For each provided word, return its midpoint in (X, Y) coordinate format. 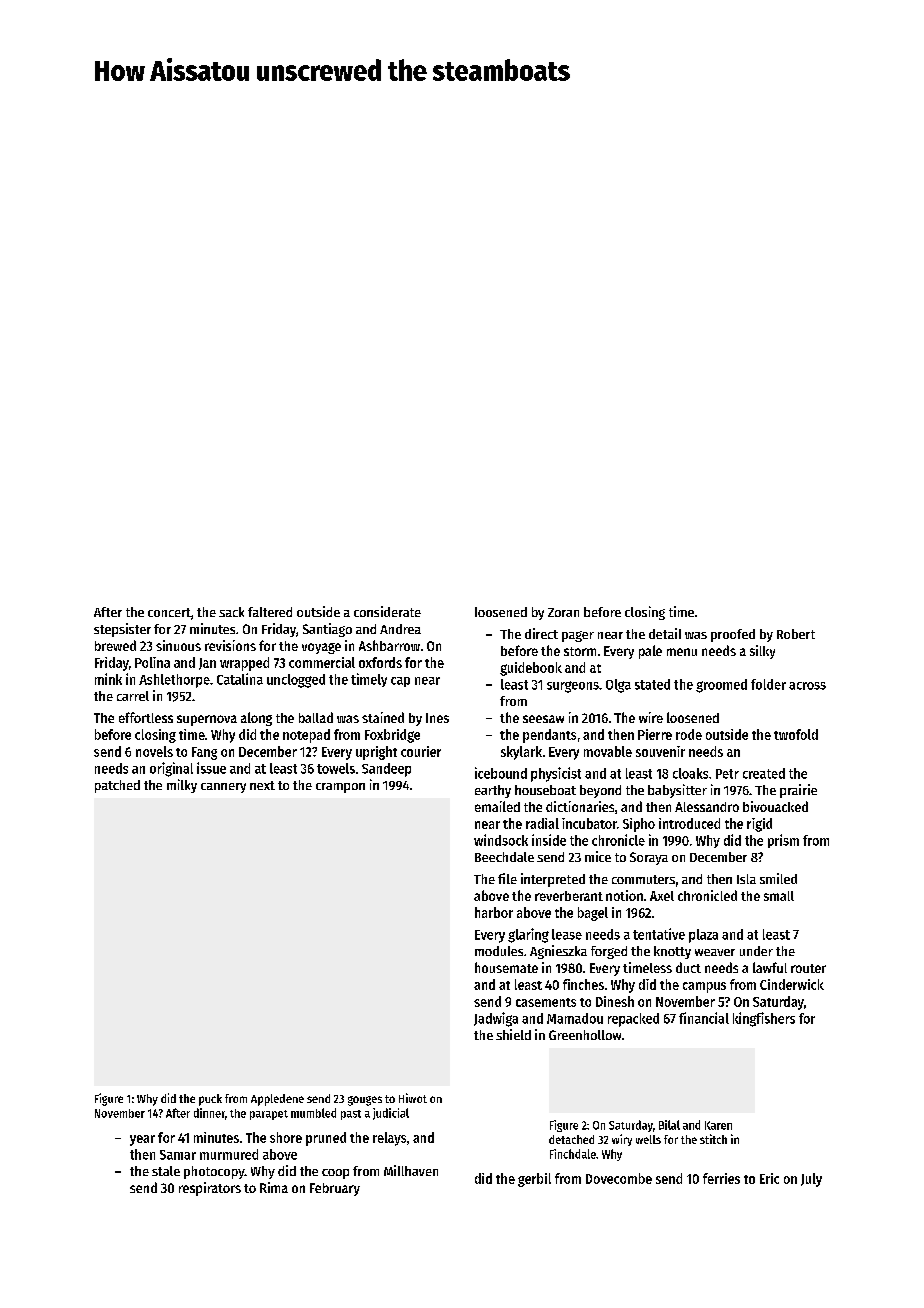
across (807, 686)
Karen (718, 1125)
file (507, 878)
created (764, 773)
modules (499, 951)
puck (210, 1100)
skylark (521, 753)
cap (400, 682)
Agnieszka (558, 952)
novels (154, 751)
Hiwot (413, 1098)
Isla (746, 879)
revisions (230, 645)
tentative (659, 934)
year (142, 1140)
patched (117, 786)
